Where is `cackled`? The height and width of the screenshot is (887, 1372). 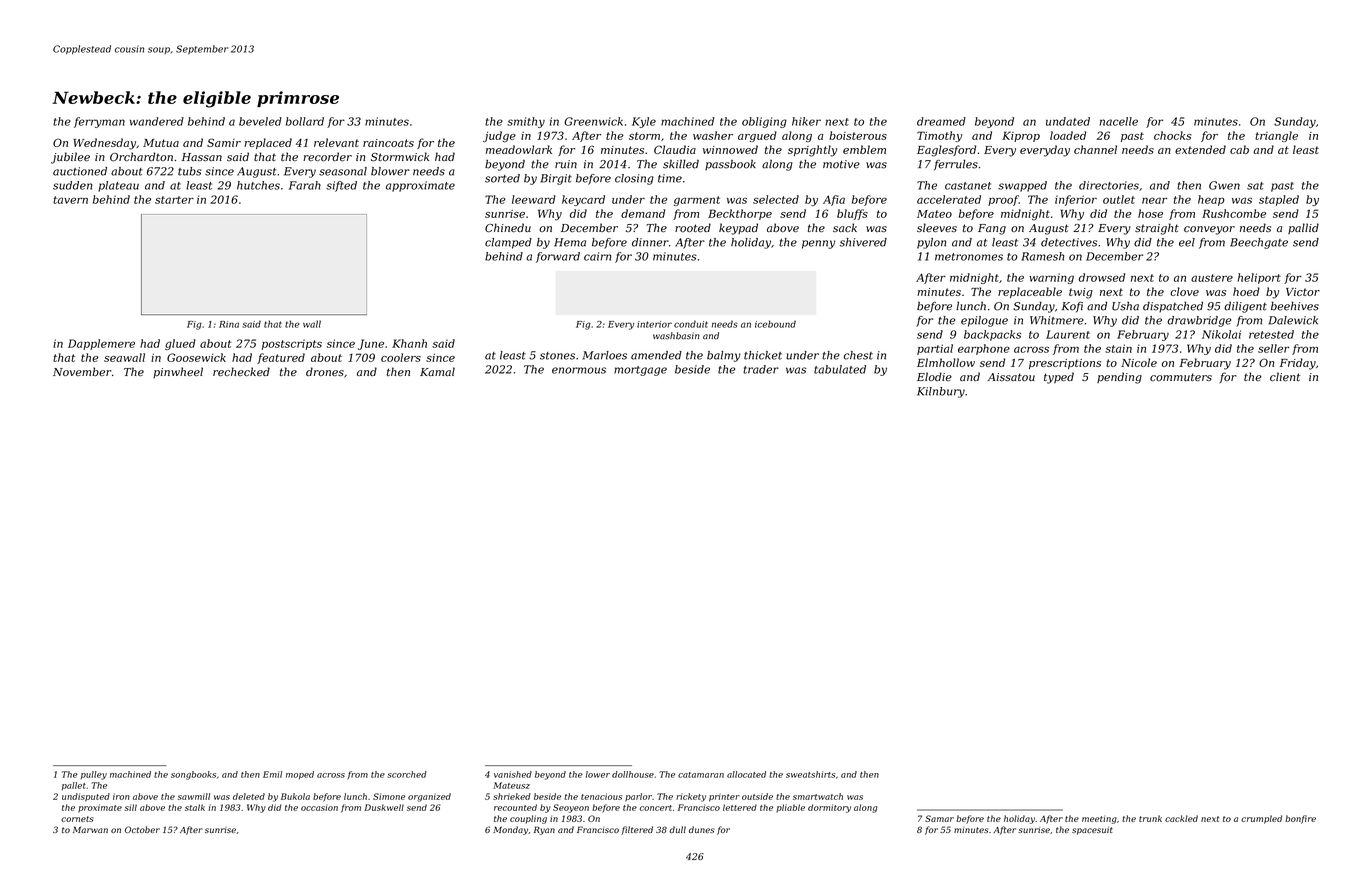 cackled is located at coordinates (1181, 818).
